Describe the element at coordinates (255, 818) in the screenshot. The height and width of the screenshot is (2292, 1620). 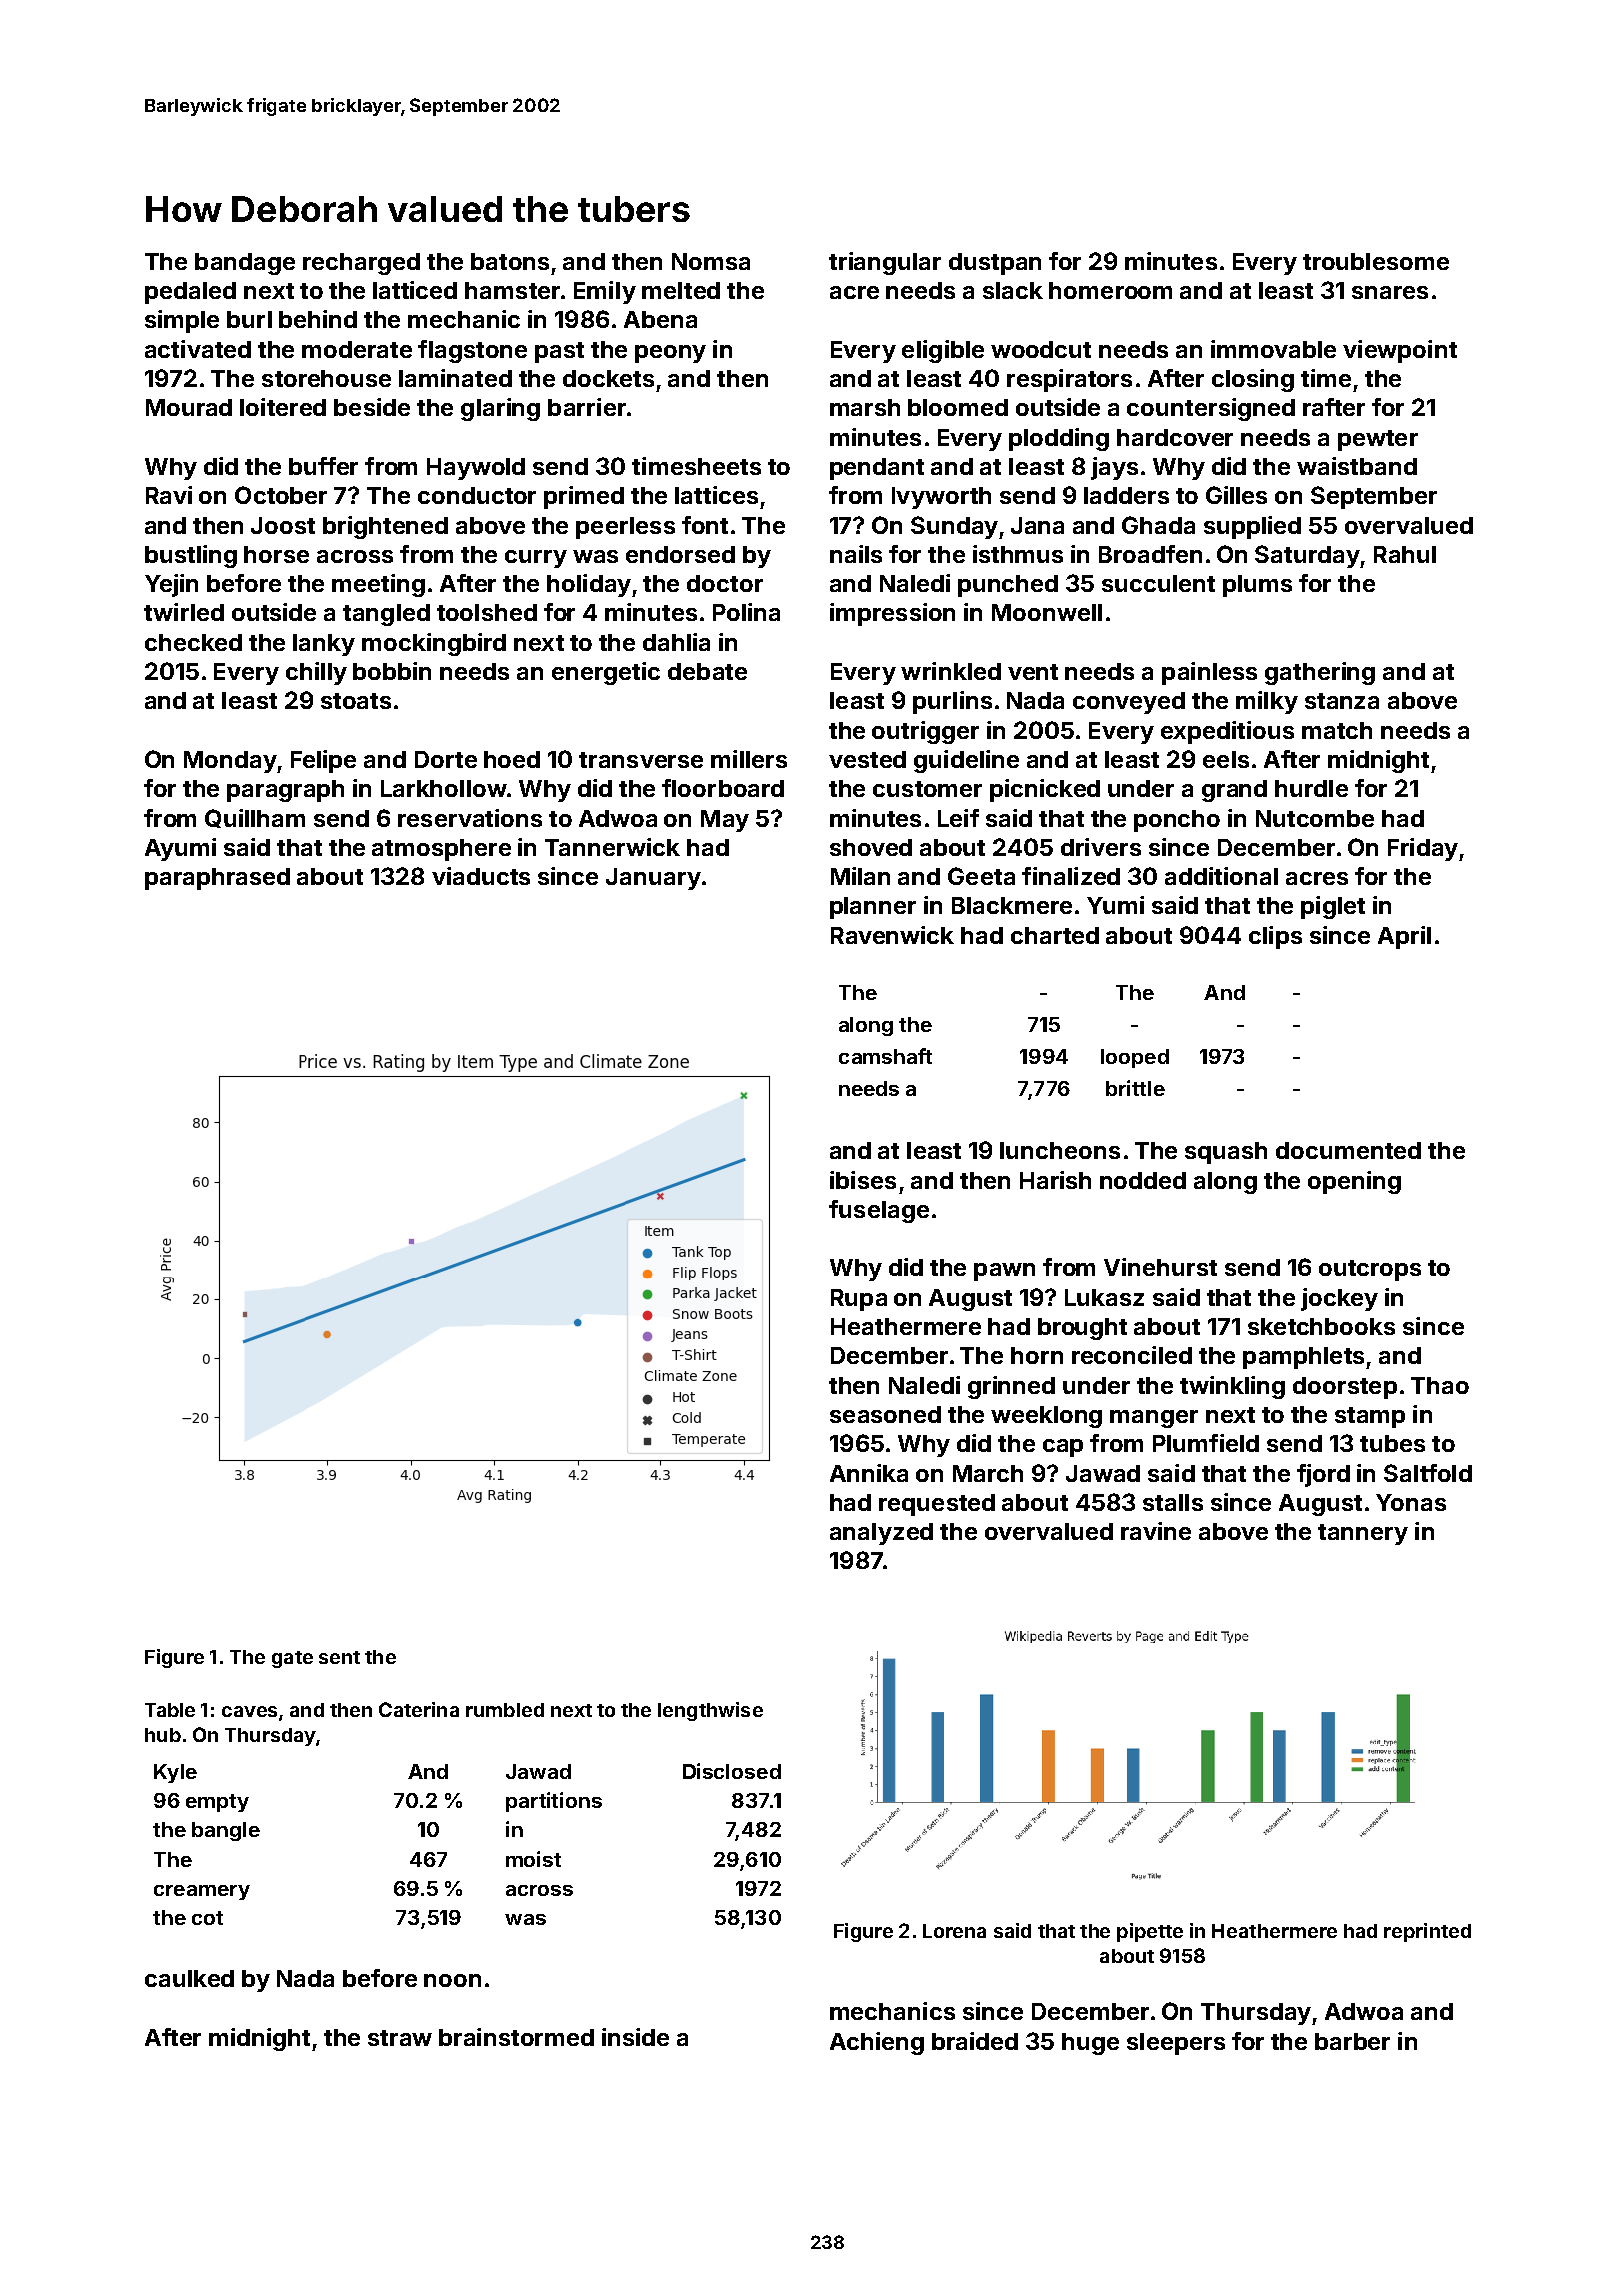
I see `Quillham` at that location.
